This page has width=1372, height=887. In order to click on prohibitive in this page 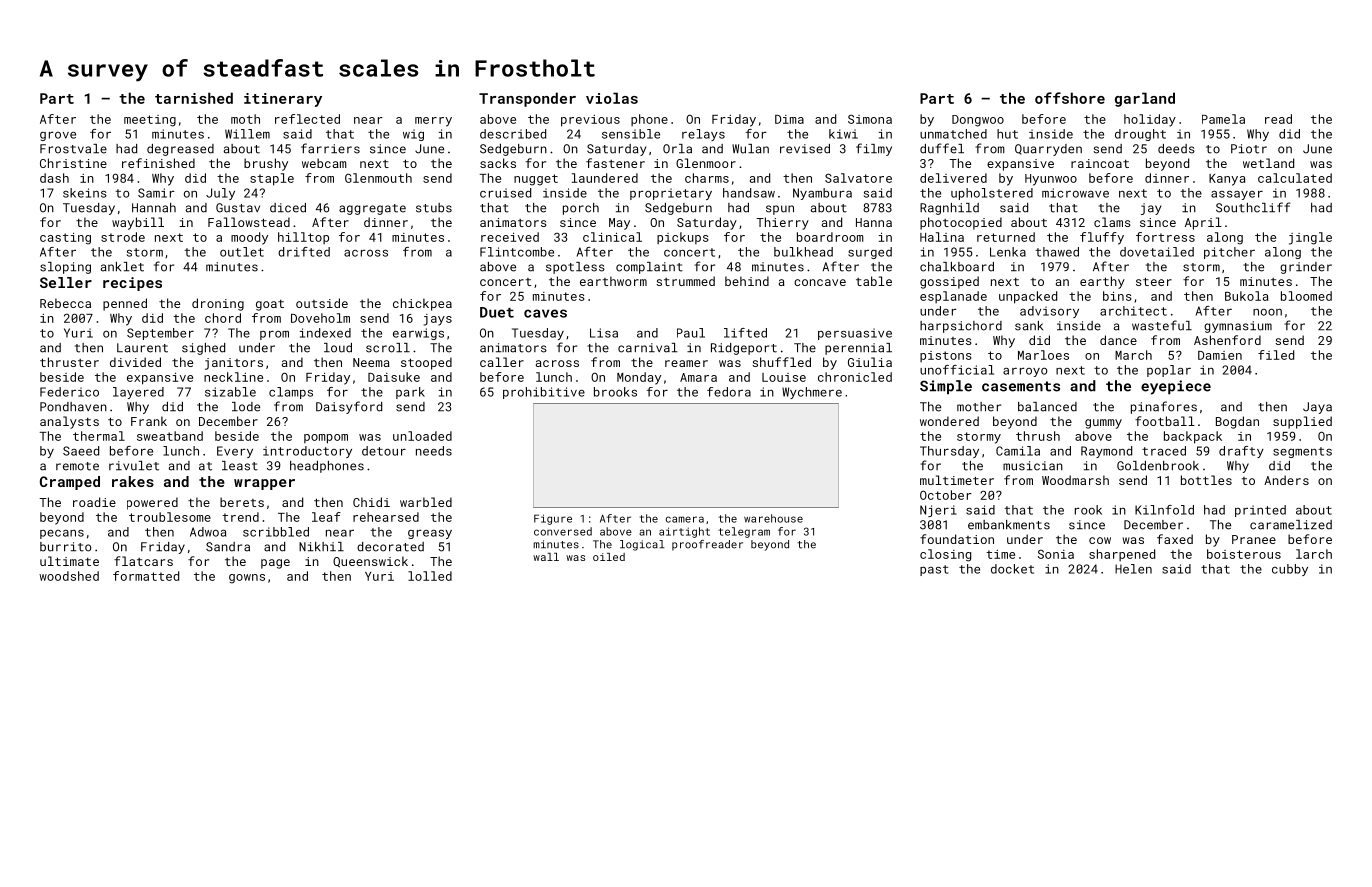, I will do `click(544, 393)`.
